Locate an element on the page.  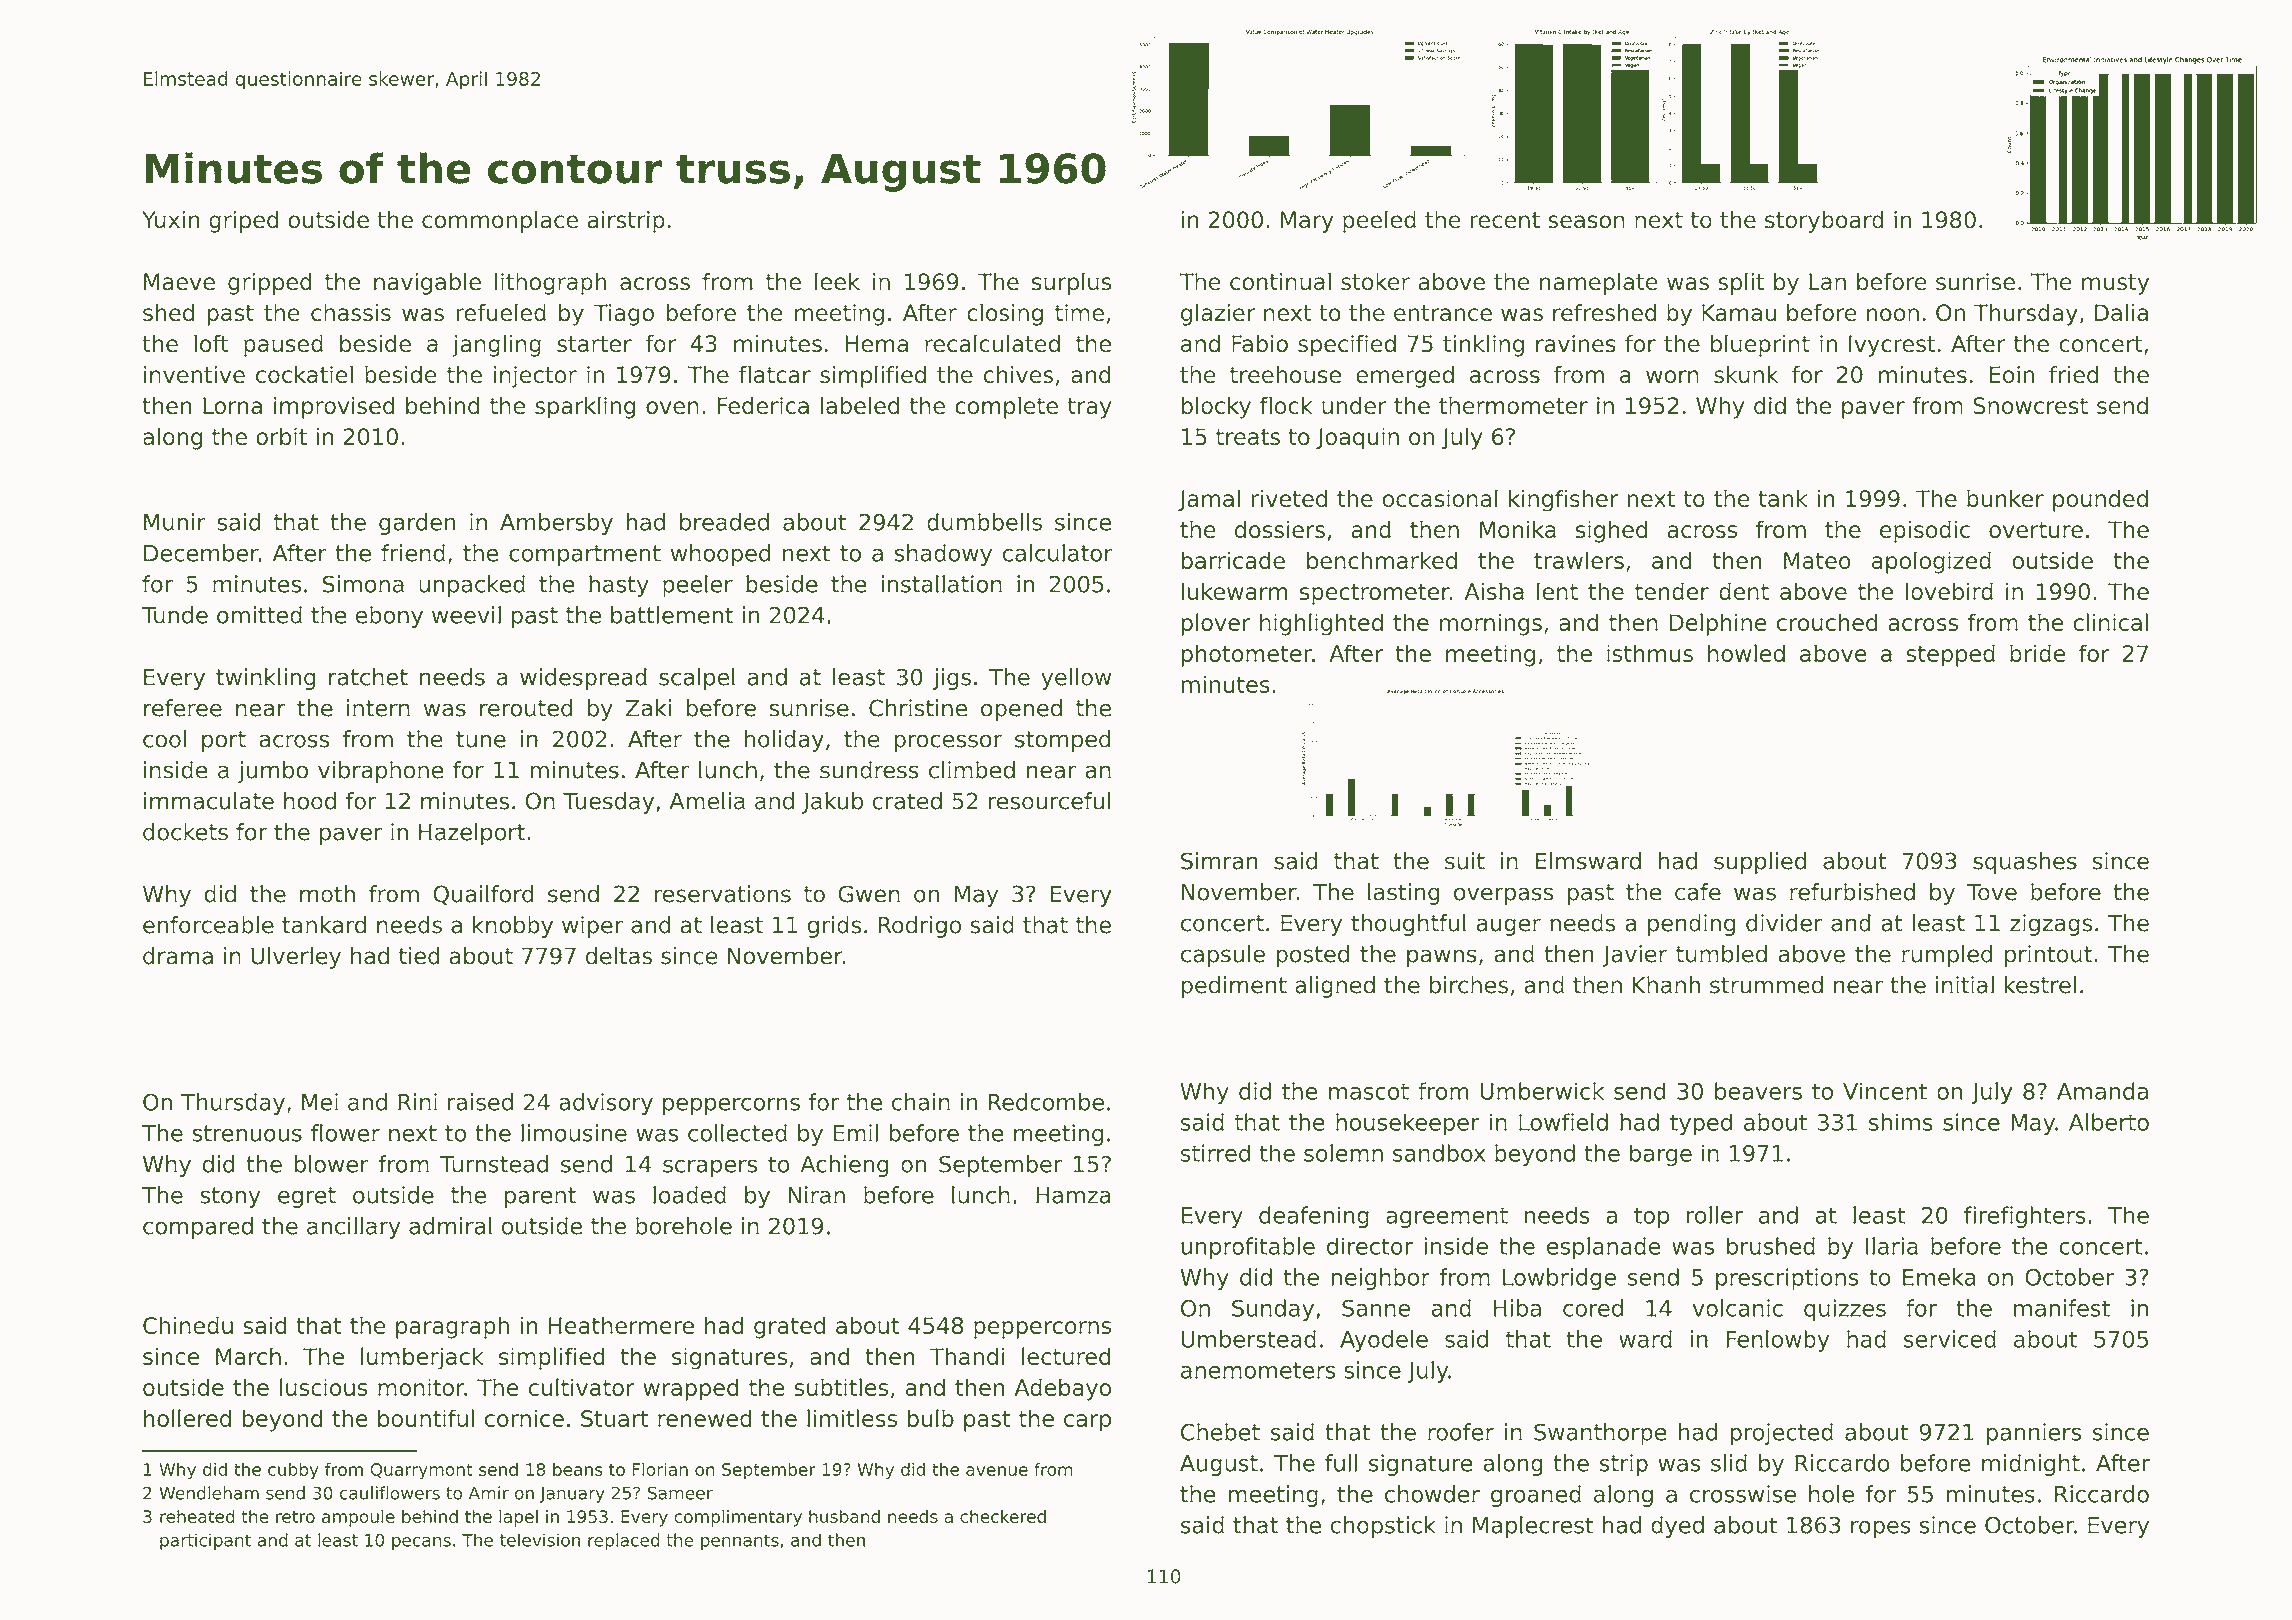
ropes is located at coordinates (1881, 1529).
